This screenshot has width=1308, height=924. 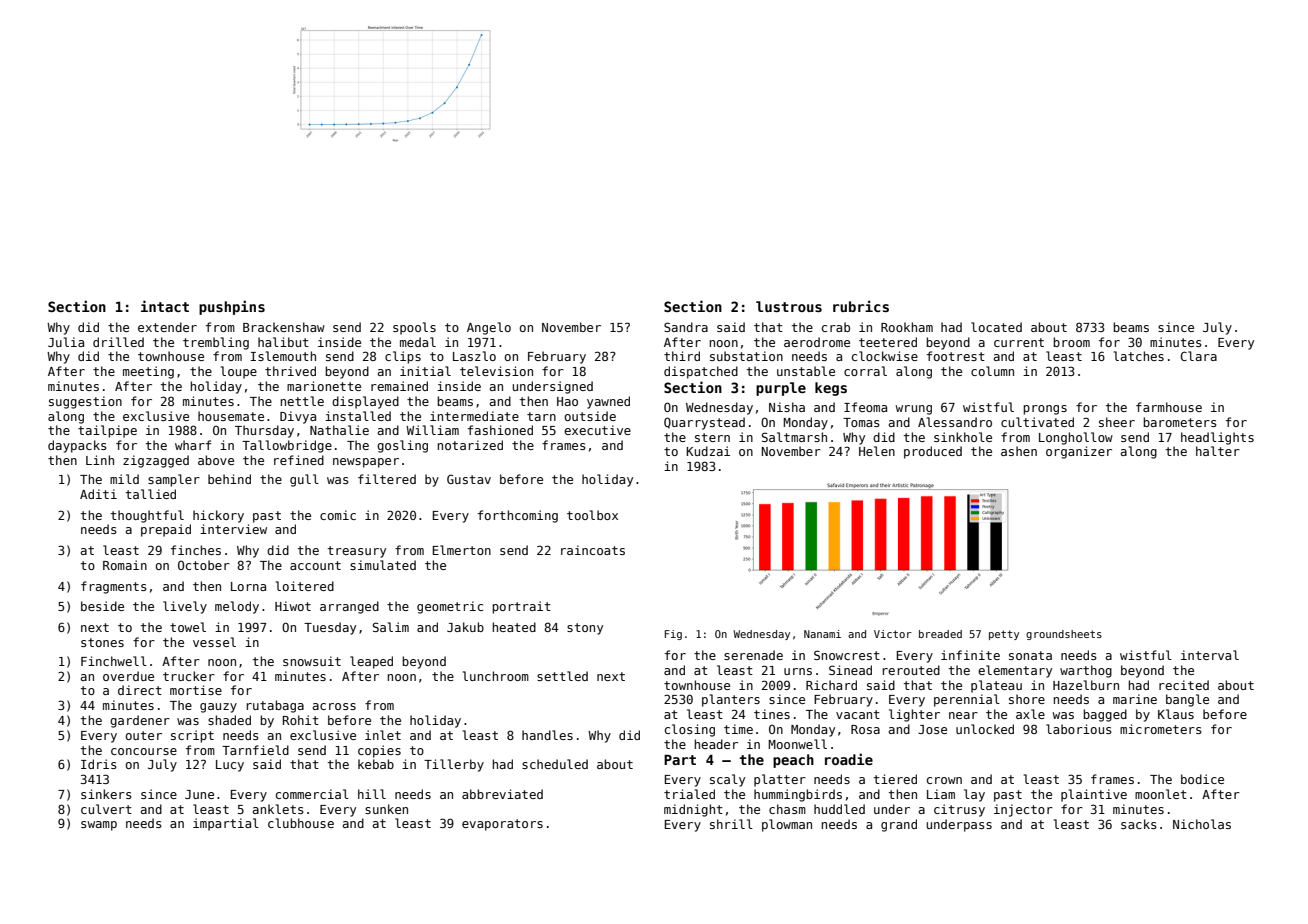 I want to click on scheduled, so click(x=555, y=764).
